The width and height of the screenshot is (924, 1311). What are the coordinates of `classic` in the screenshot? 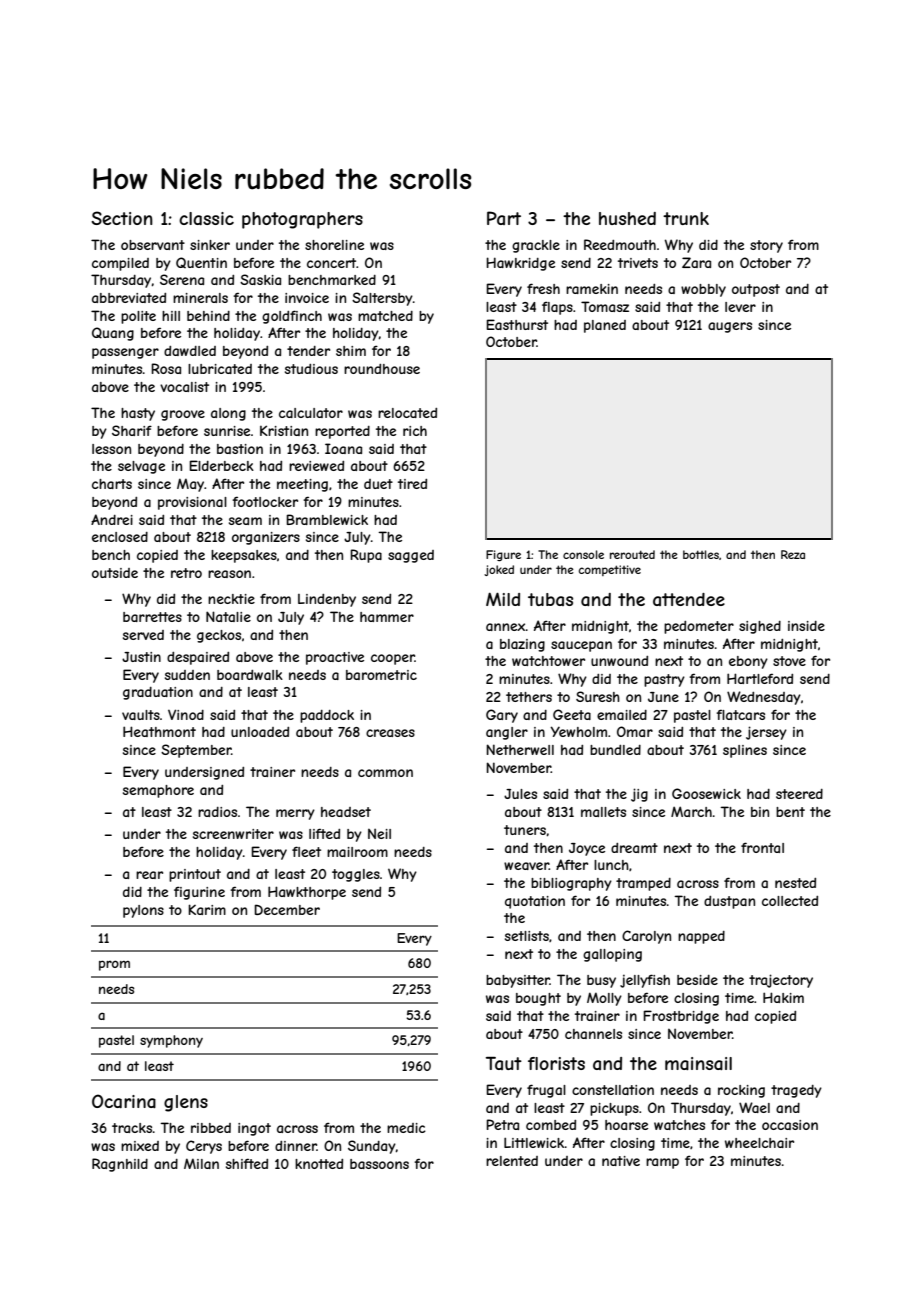 It's located at (206, 218).
